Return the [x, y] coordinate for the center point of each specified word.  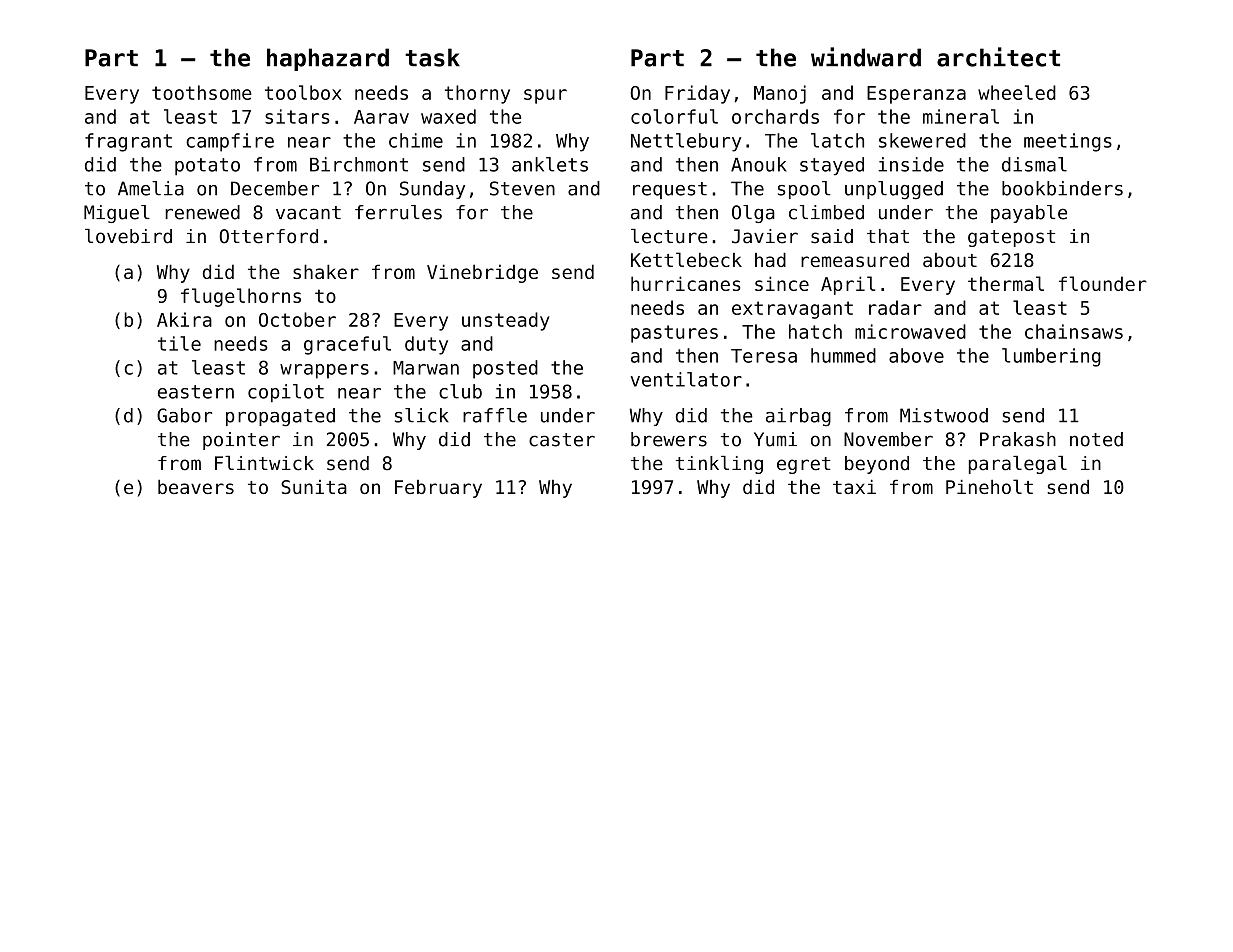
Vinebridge [482, 273]
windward [866, 57]
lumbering [1051, 357]
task [432, 57]
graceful [347, 345]
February [438, 489]
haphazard [328, 59]
